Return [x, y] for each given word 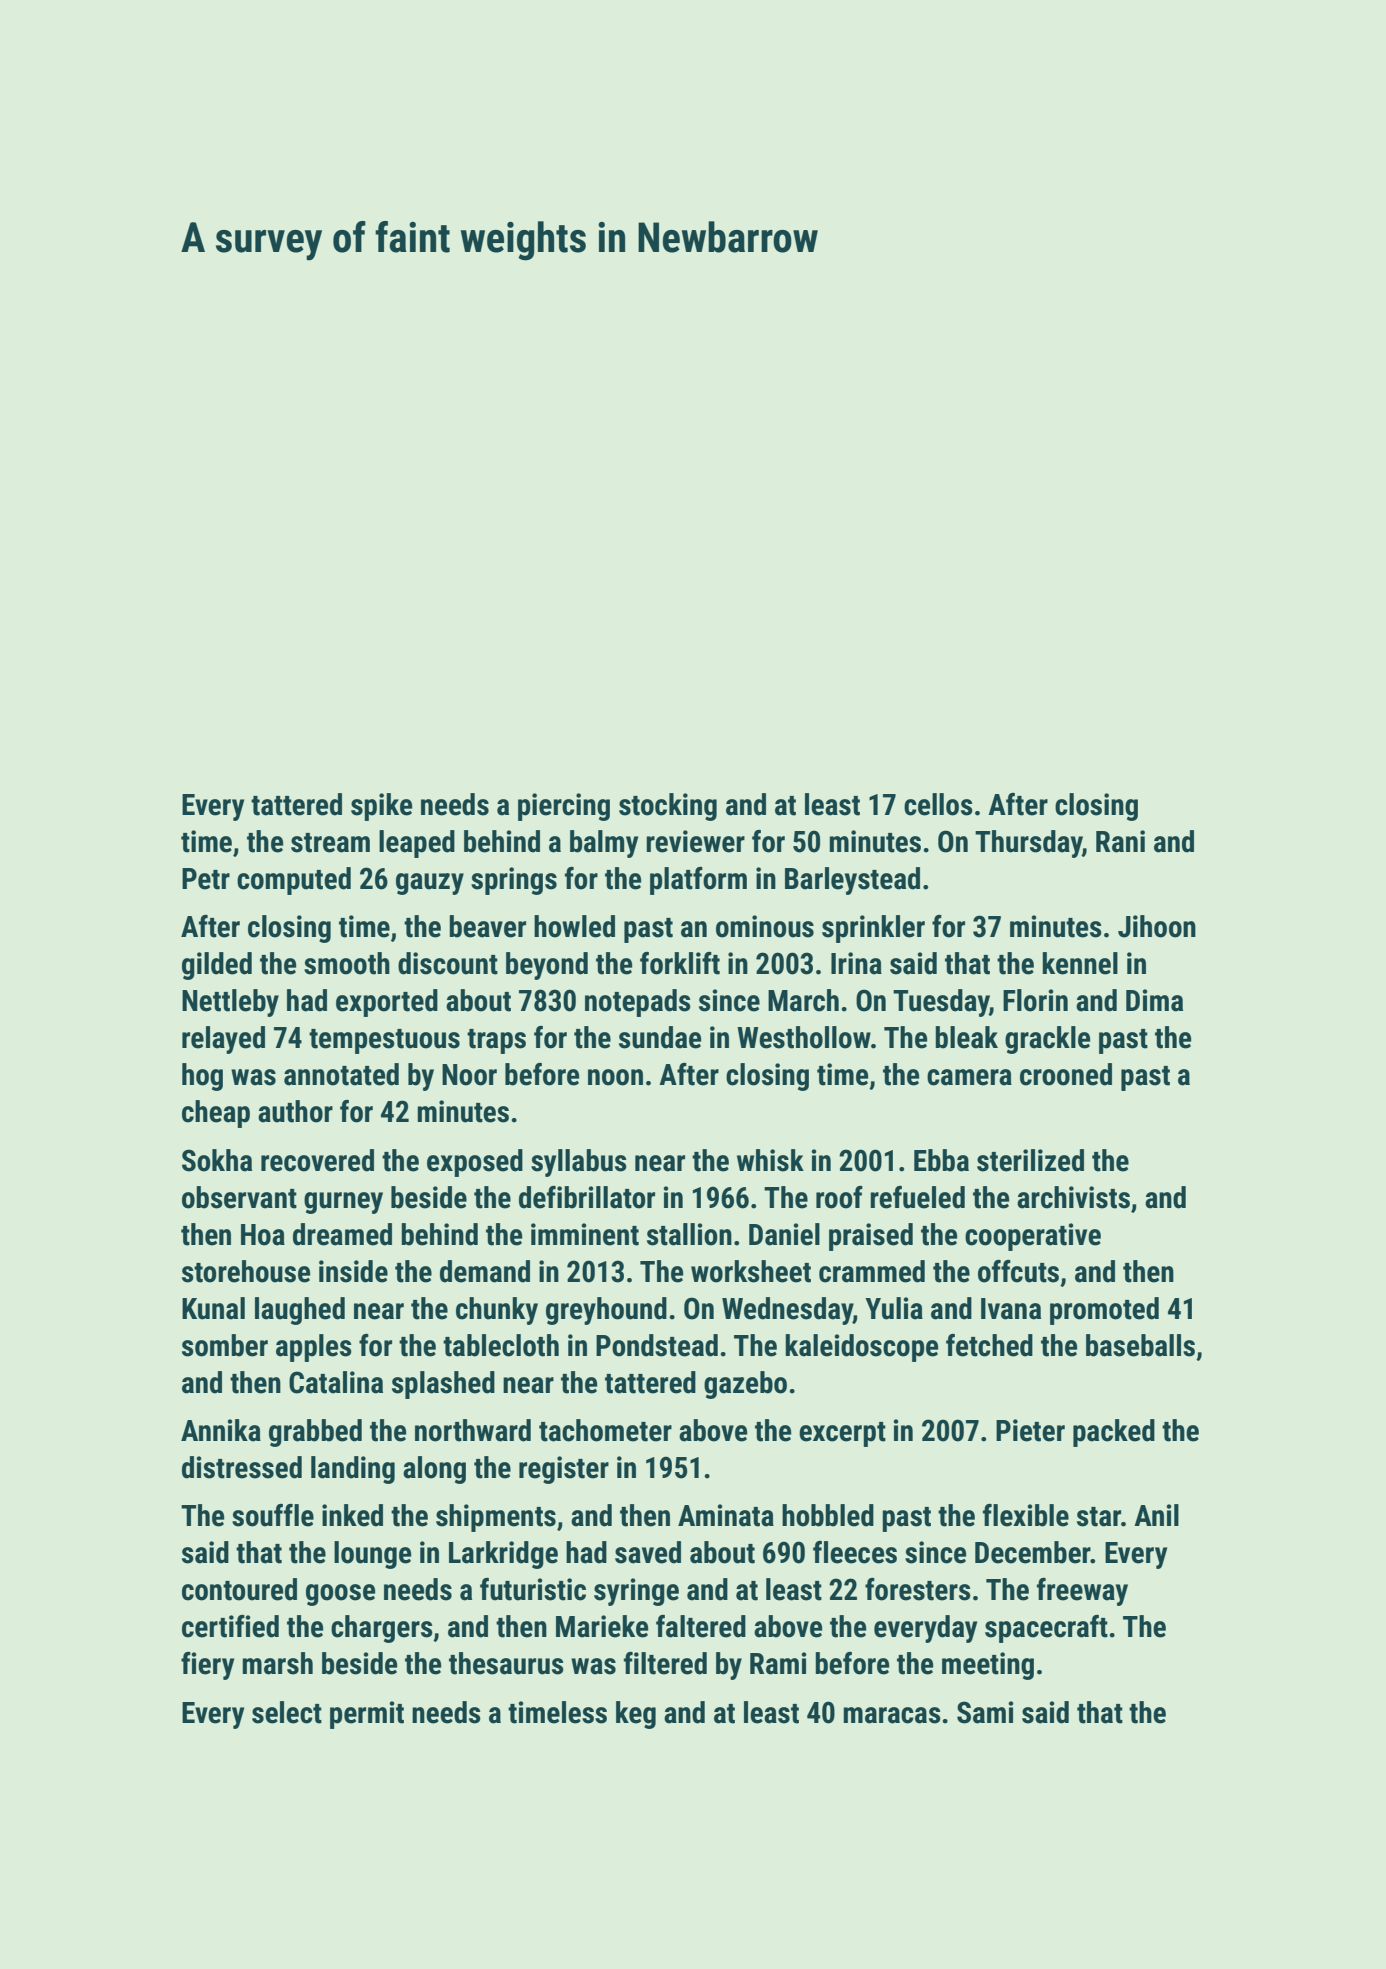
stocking [668, 807]
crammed [872, 1271]
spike [381, 807]
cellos [938, 804]
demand [485, 1271]
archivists [1073, 1197]
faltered [701, 1626]
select [287, 1712]
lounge [372, 1555]
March [803, 1000]
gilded [217, 966]
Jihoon [1157, 926]
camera [969, 1077]
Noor [469, 1075]
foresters [918, 1589]
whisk [770, 1160]
